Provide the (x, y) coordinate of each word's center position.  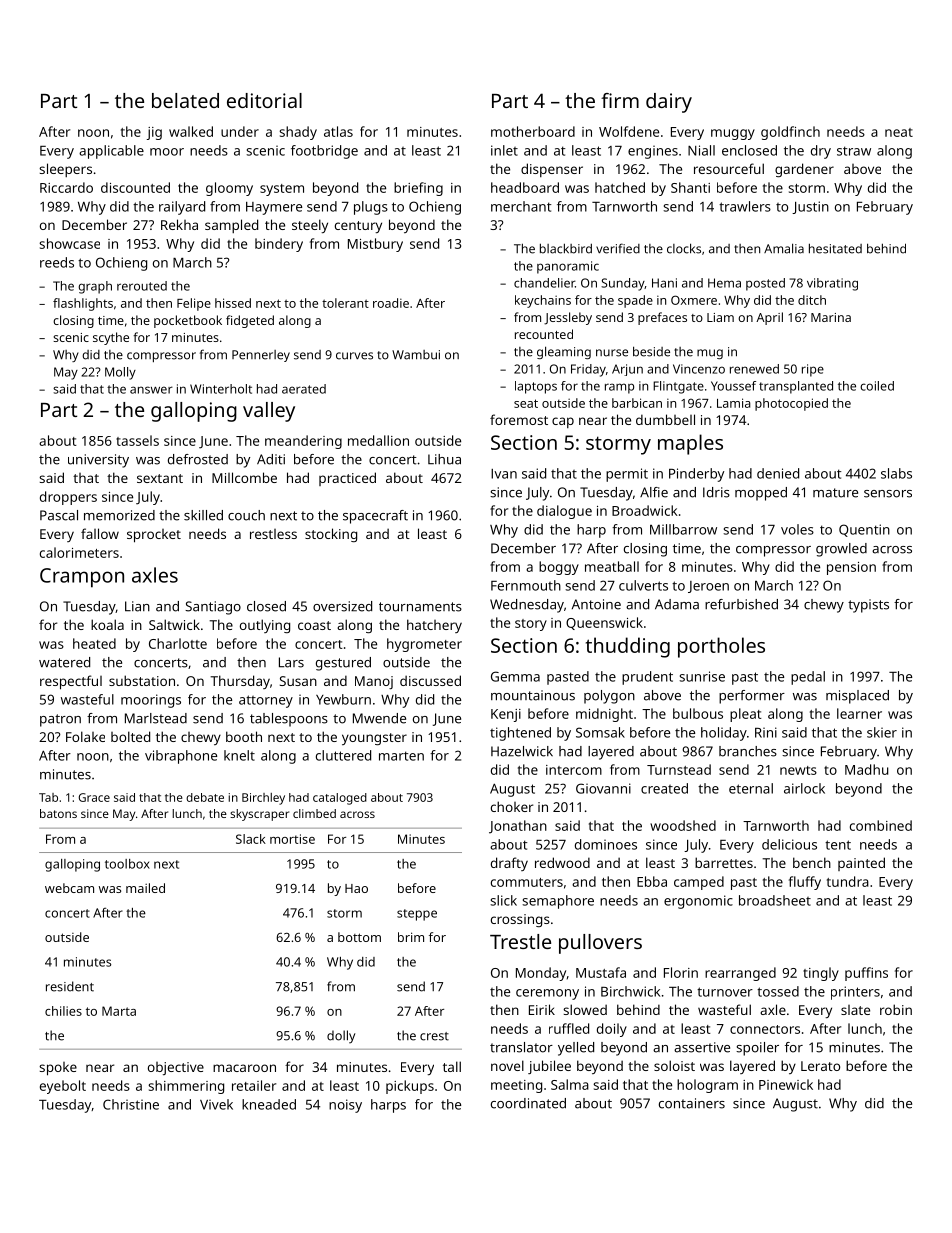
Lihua (444, 459)
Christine (131, 1104)
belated (185, 100)
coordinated (528, 1103)
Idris (716, 492)
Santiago (213, 608)
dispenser (552, 170)
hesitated (835, 248)
